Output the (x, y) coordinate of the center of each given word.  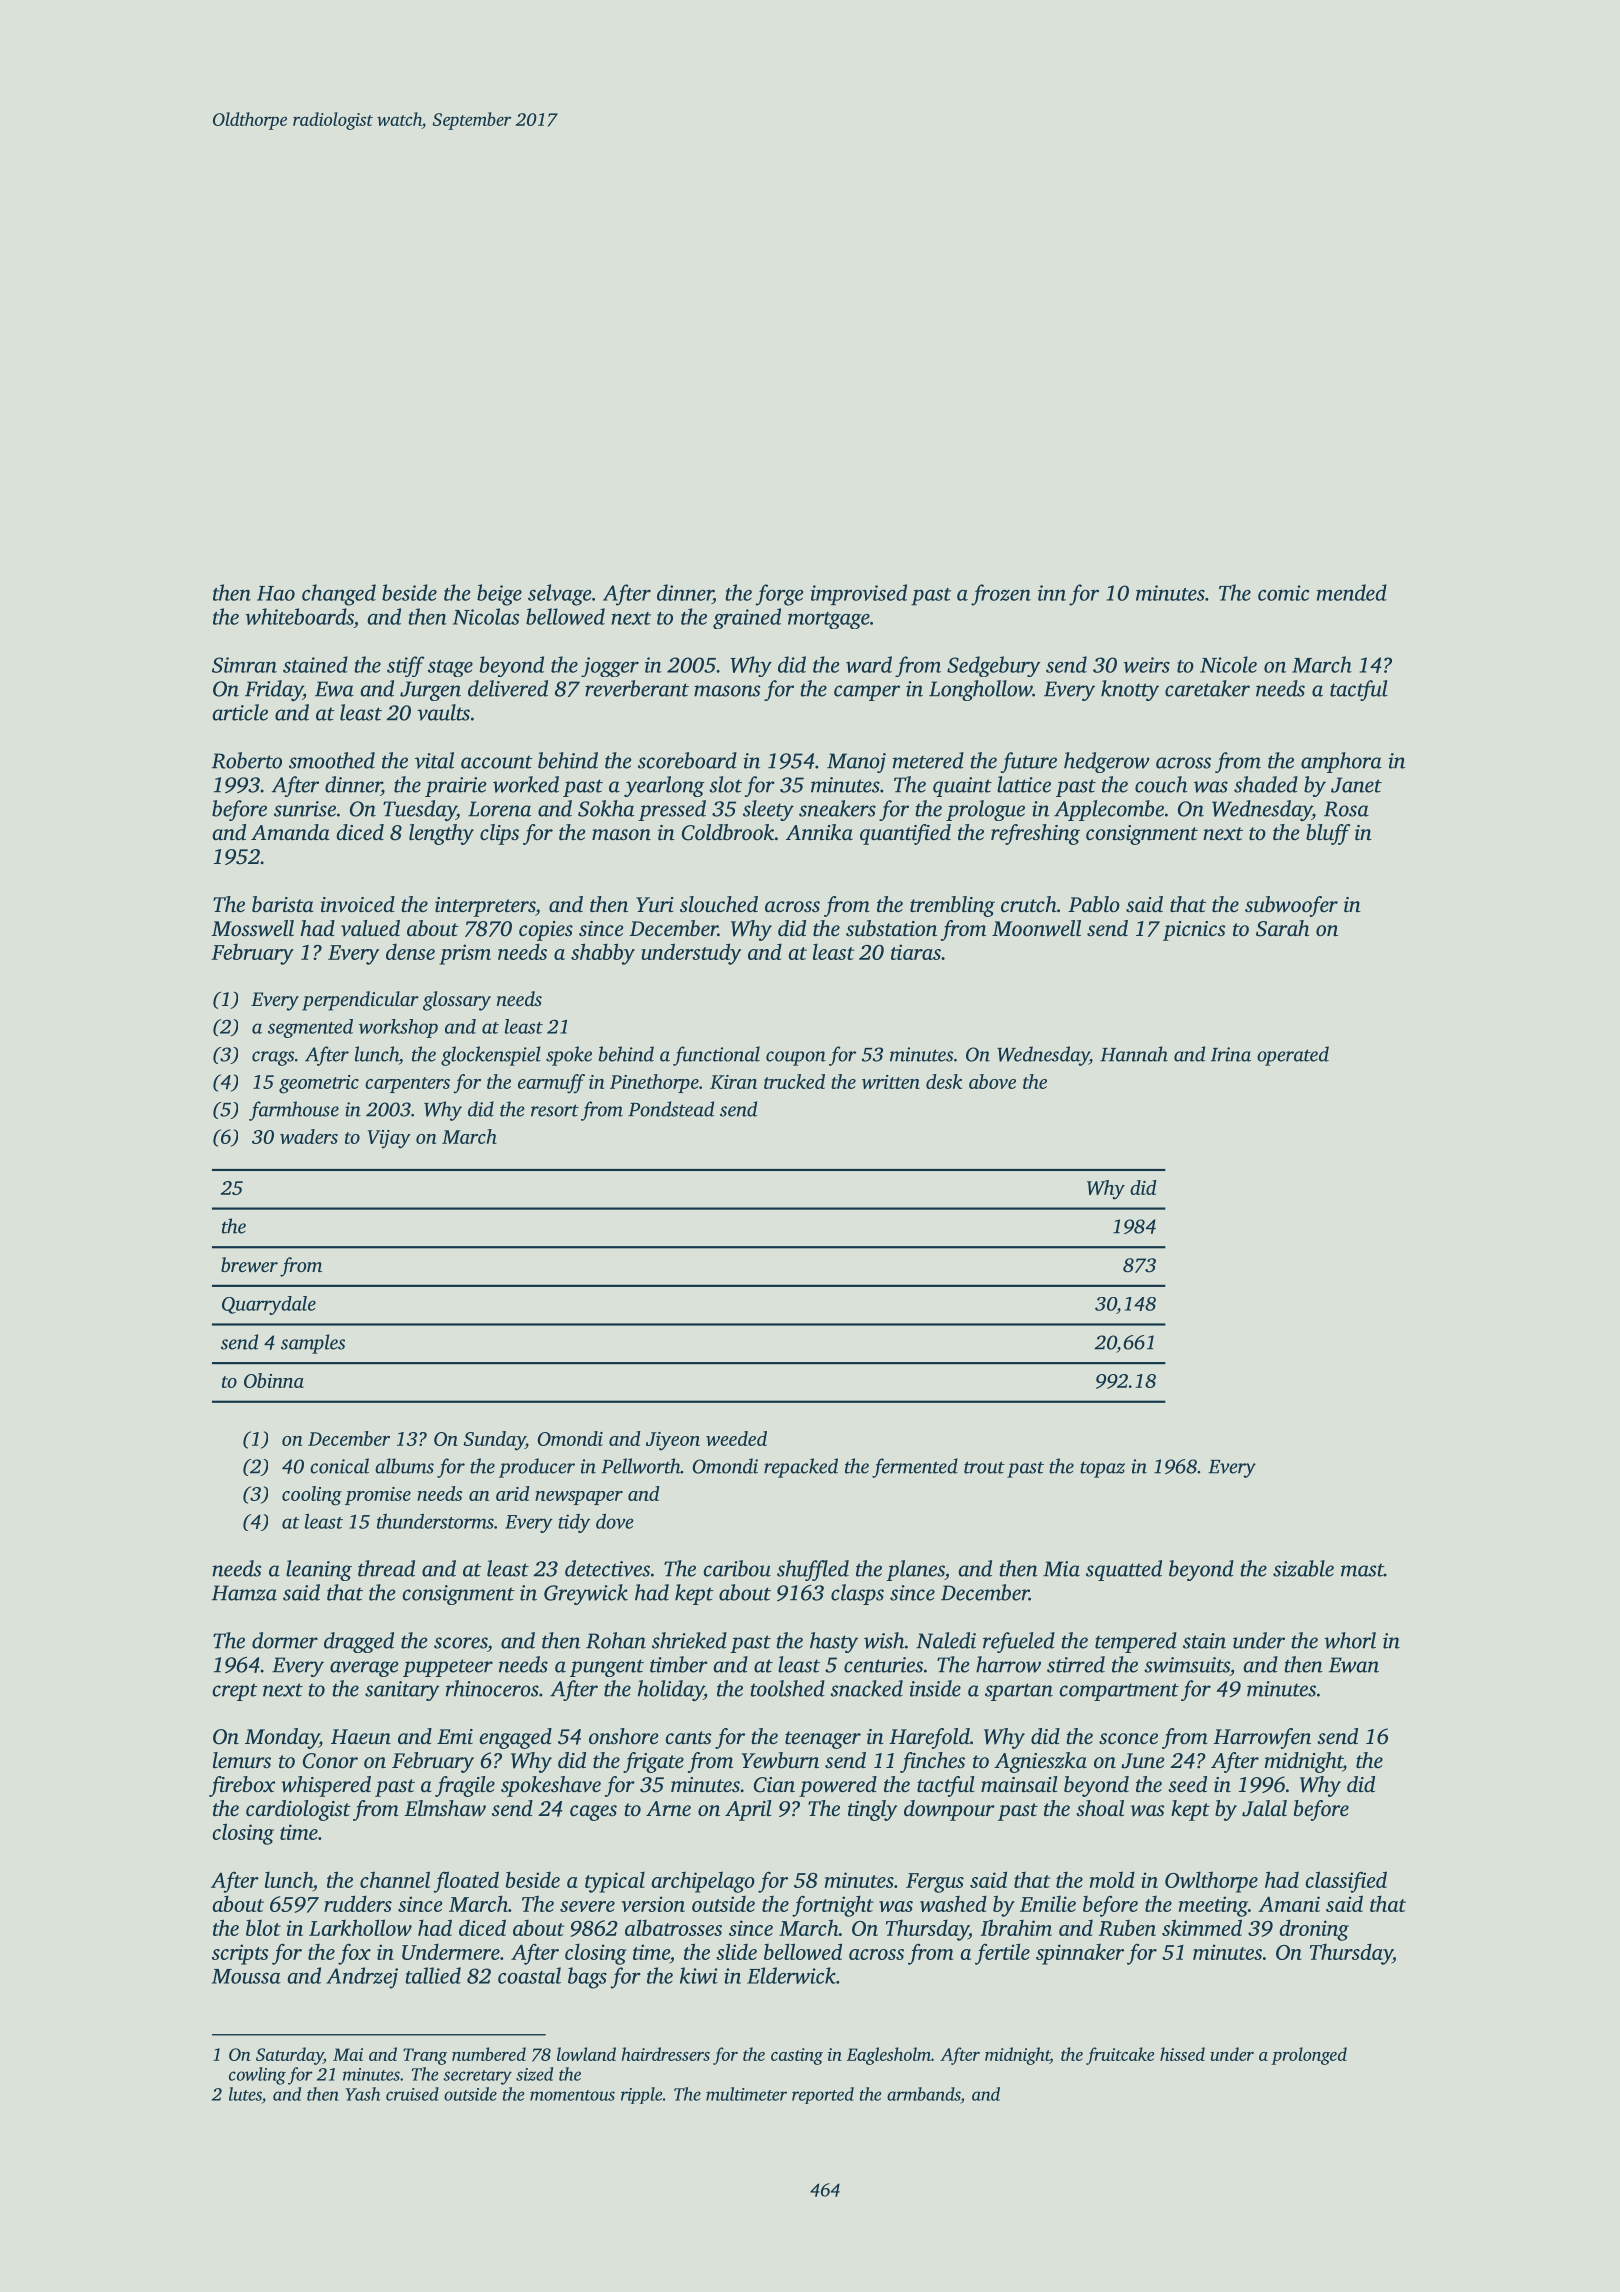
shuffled (813, 1570)
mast (1362, 1570)
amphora (1341, 762)
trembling (952, 906)
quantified (905, 834)
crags (273, 1058)
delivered (508, 688)
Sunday (494, 1441)
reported (823, 2095)
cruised (412, 2094)
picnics (1194, 931)
